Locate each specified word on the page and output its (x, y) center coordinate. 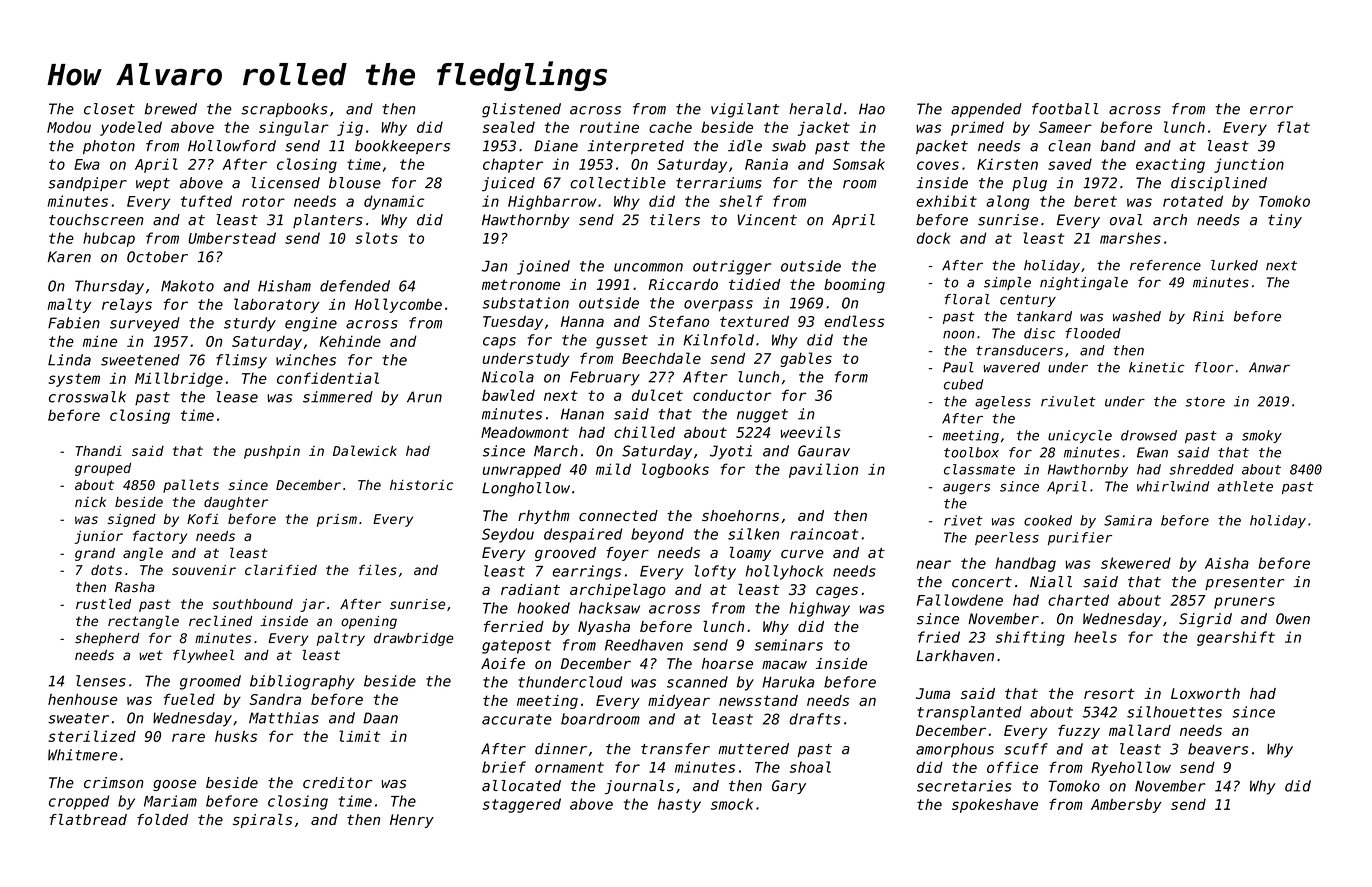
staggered (522, 805)
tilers (675, 220)
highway (819, 609)
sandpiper (87, 184)
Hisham (284, 286)
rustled (103, 604)
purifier (1080, 538)
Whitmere (82, 755)
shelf (741, 201)
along (1008, 202)
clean (1069, 146)
